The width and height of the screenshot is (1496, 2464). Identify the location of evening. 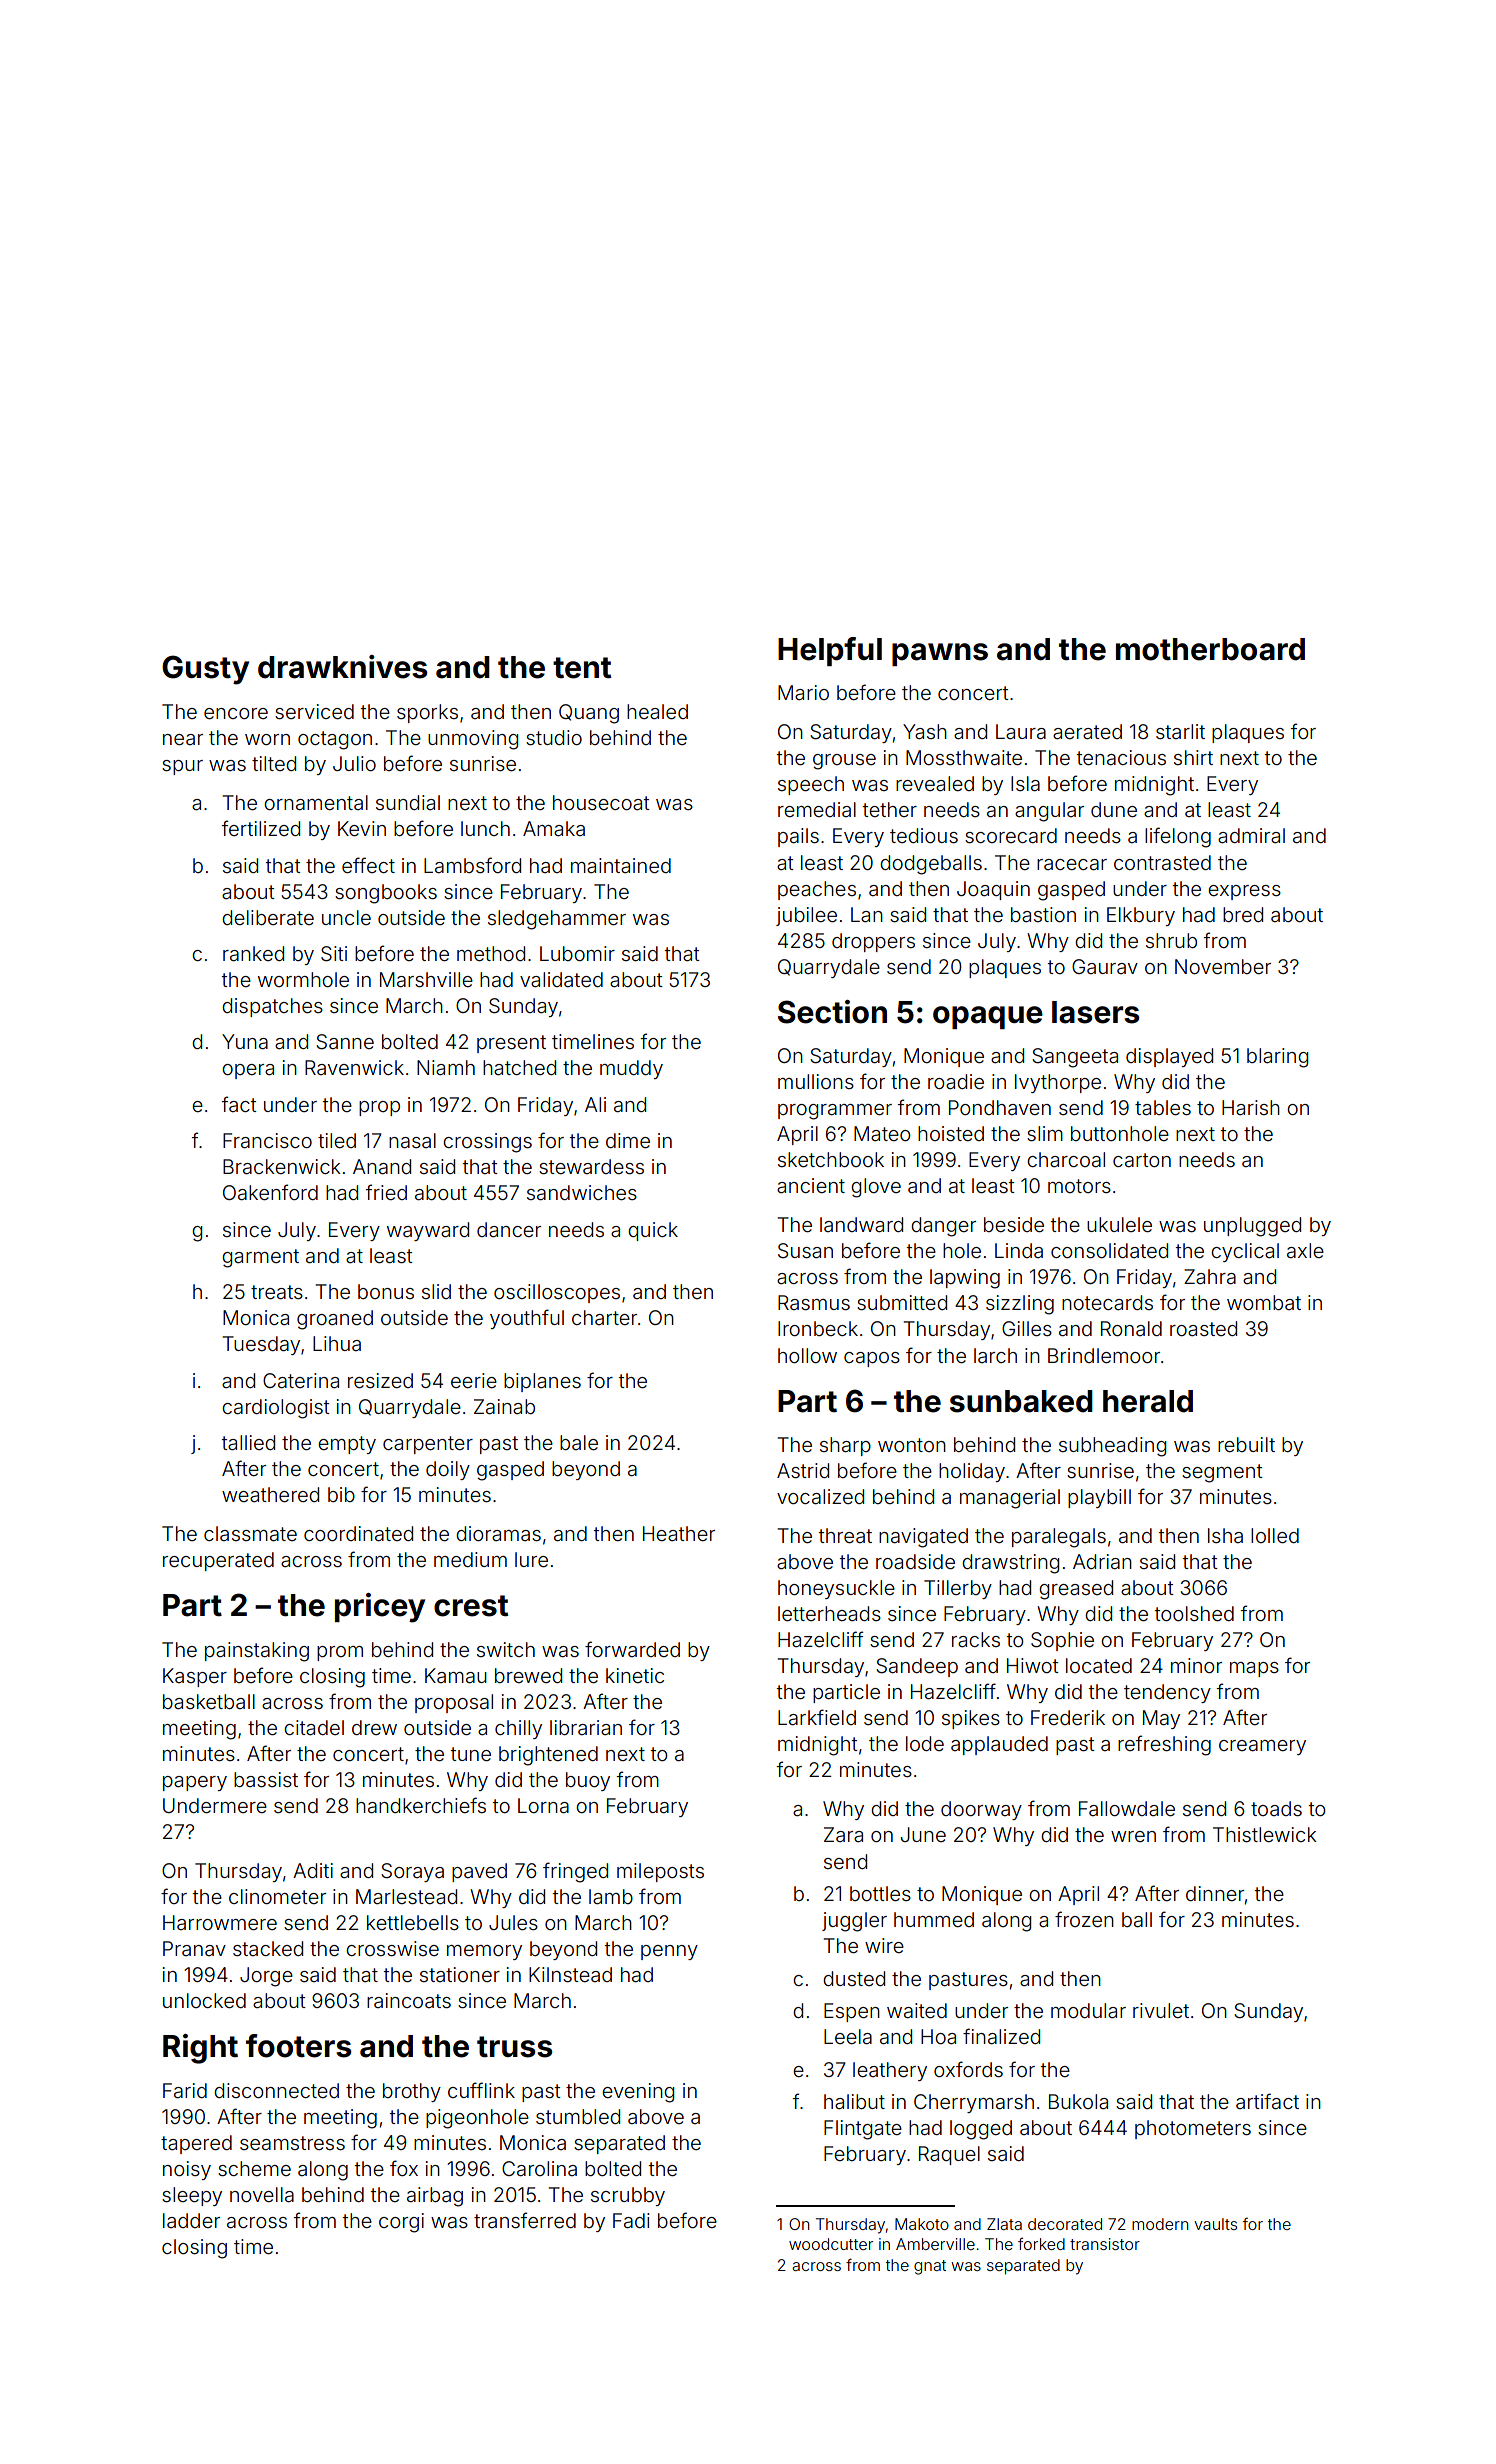
(638, 2093).
